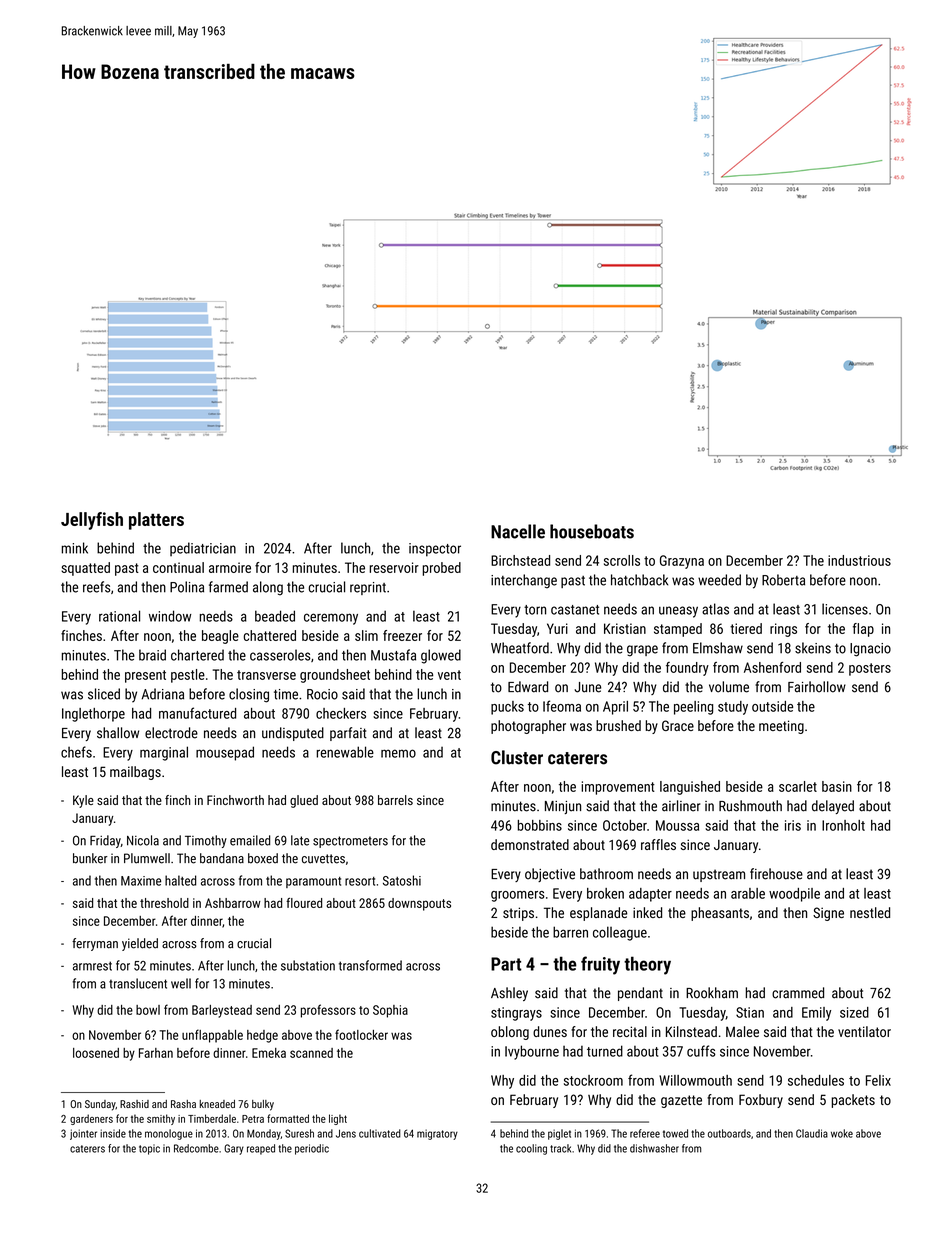  Describe the element at coordinates (506, 964) in the document. I see `Part` at that location.
